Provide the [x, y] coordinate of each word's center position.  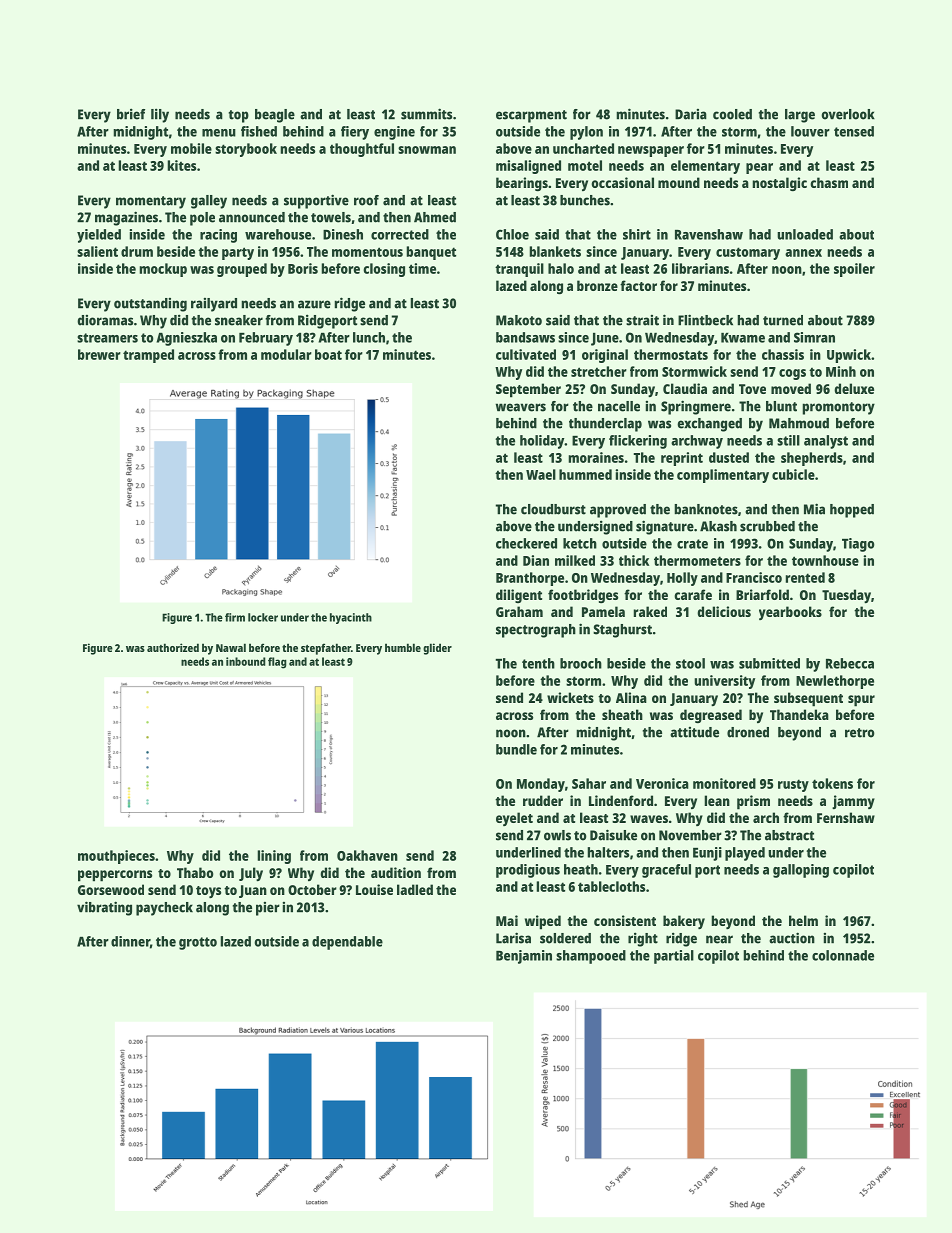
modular [286, 354]
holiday [542, 442]
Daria [691, 114]
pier [268, 909]
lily [160, 115]
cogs [792, 374]
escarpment [531, 116]
